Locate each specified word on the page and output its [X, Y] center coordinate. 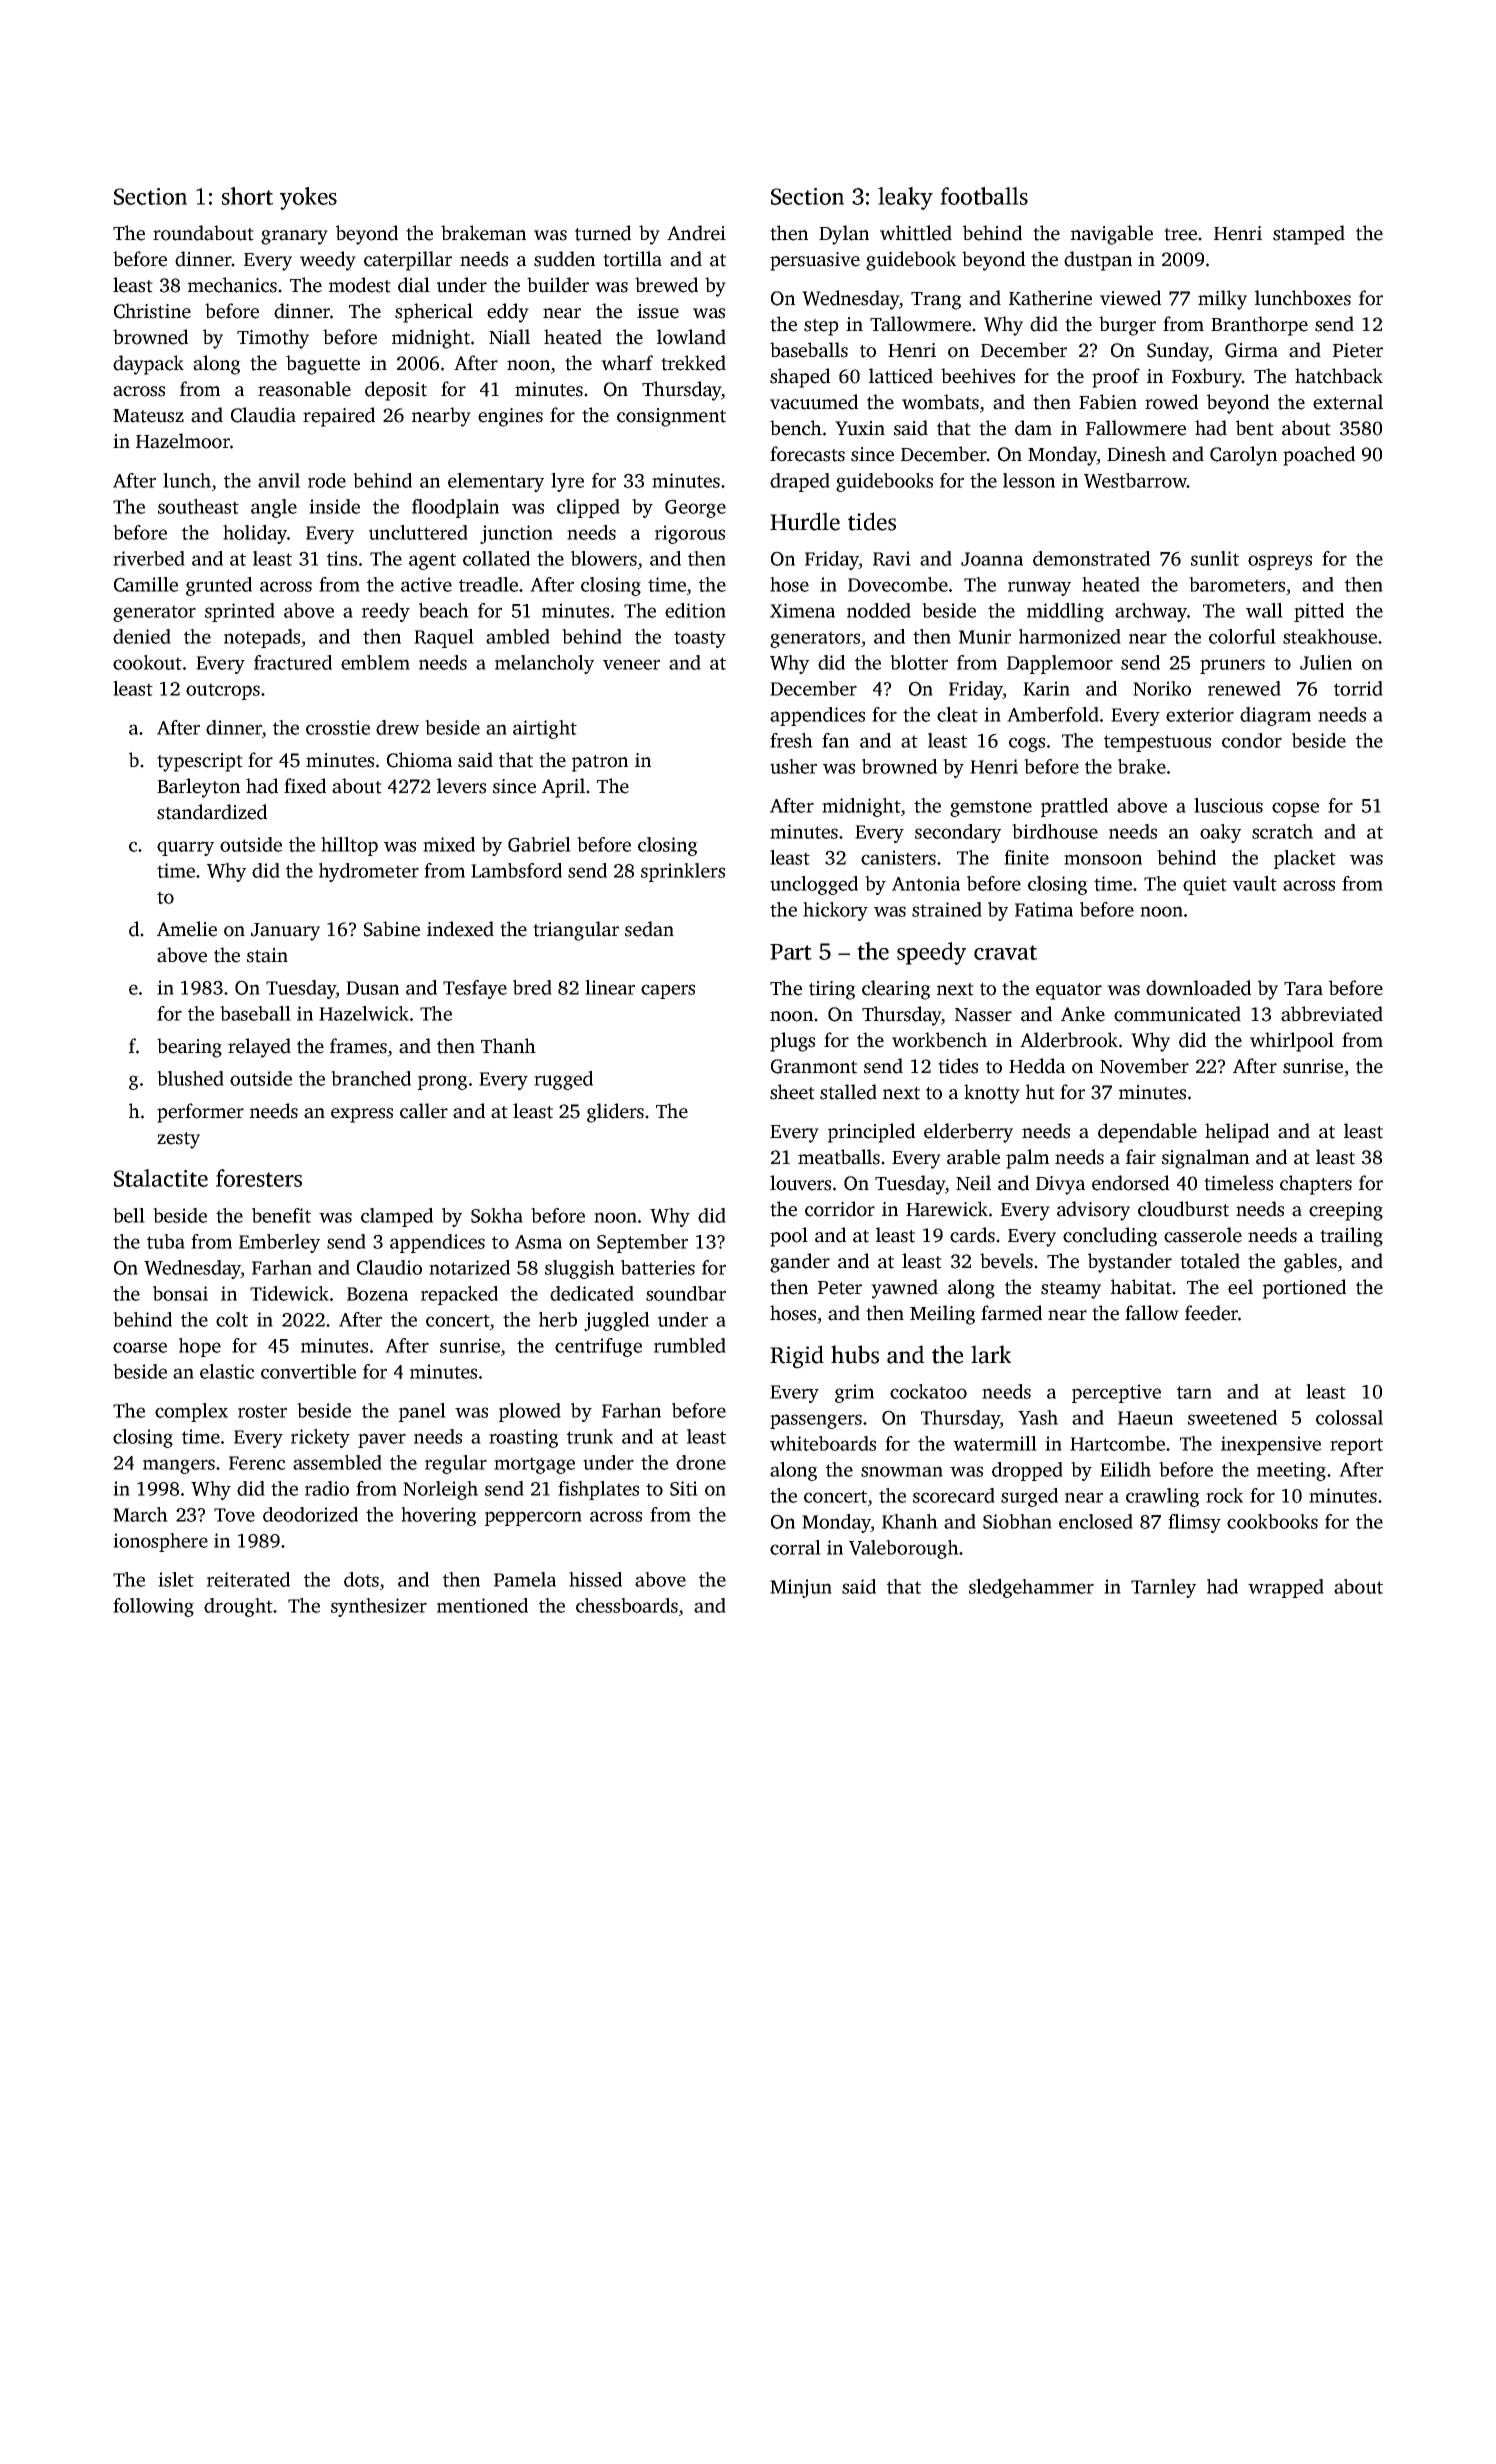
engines [510, 417]
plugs [792, 1042]
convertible [308, 1371]
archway [1151, 612]
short [247, 196]
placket [1305, 859]
